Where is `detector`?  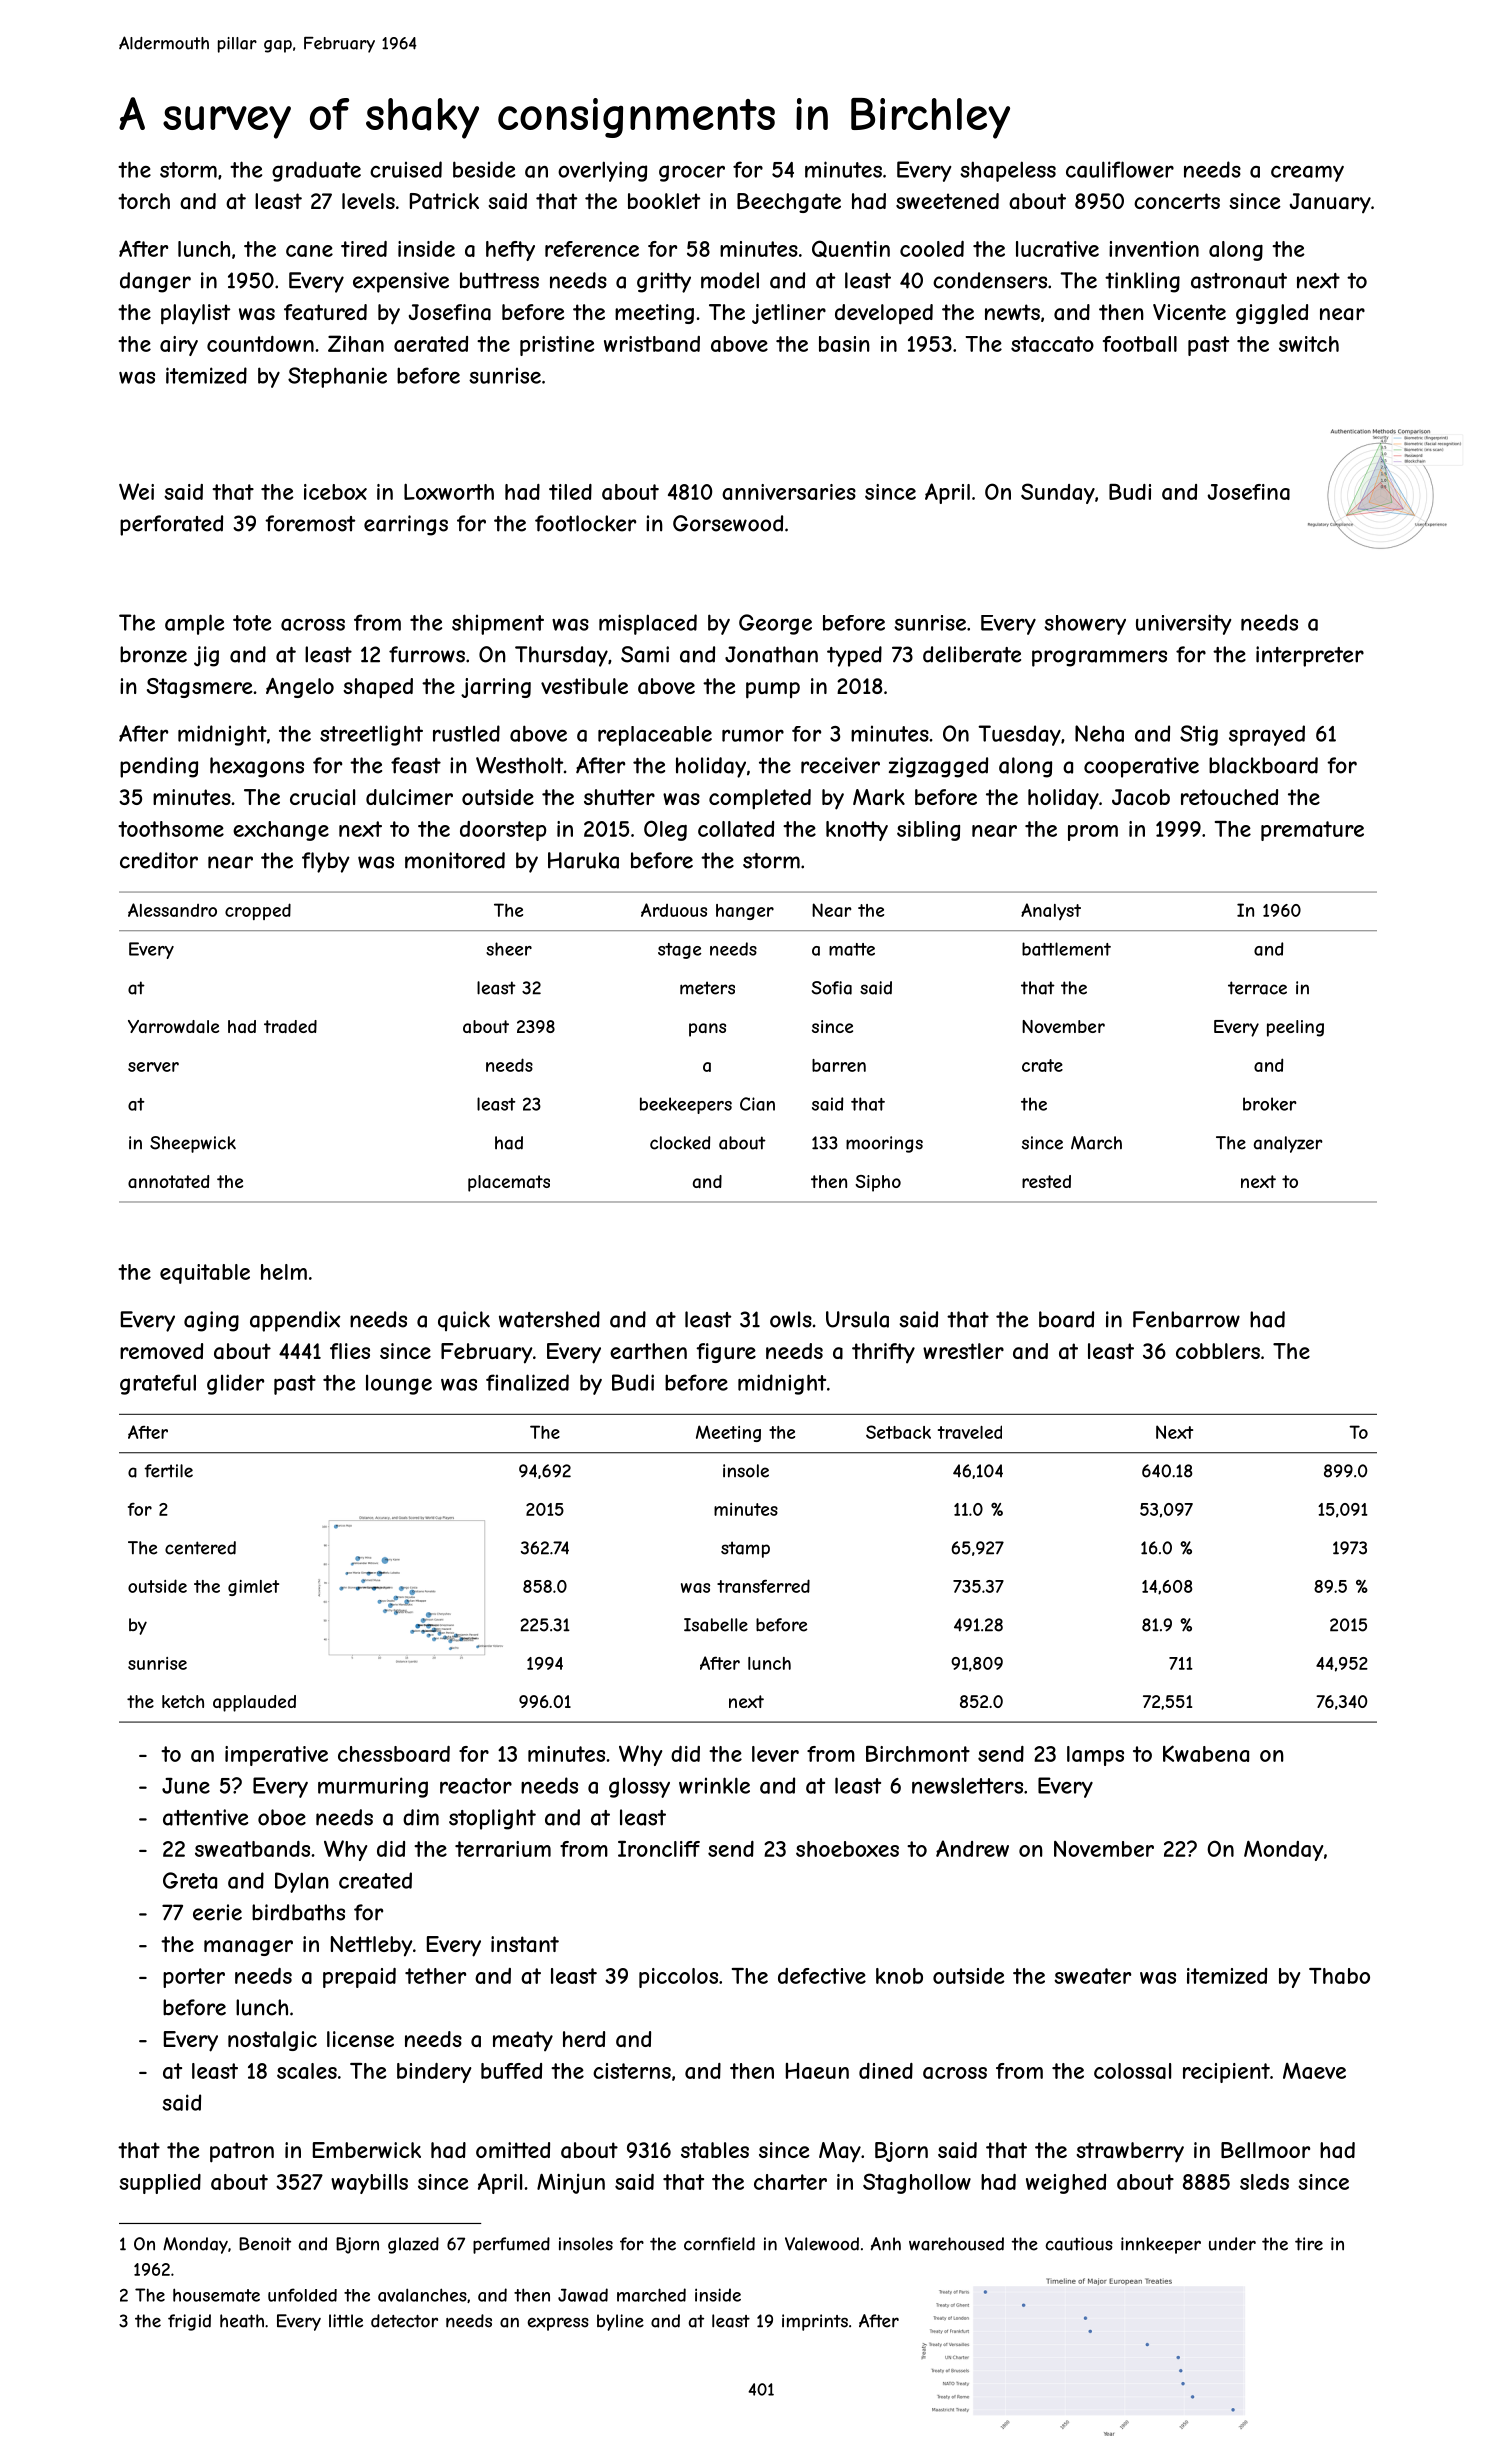
detector is located at coordinates (404, 2321).
